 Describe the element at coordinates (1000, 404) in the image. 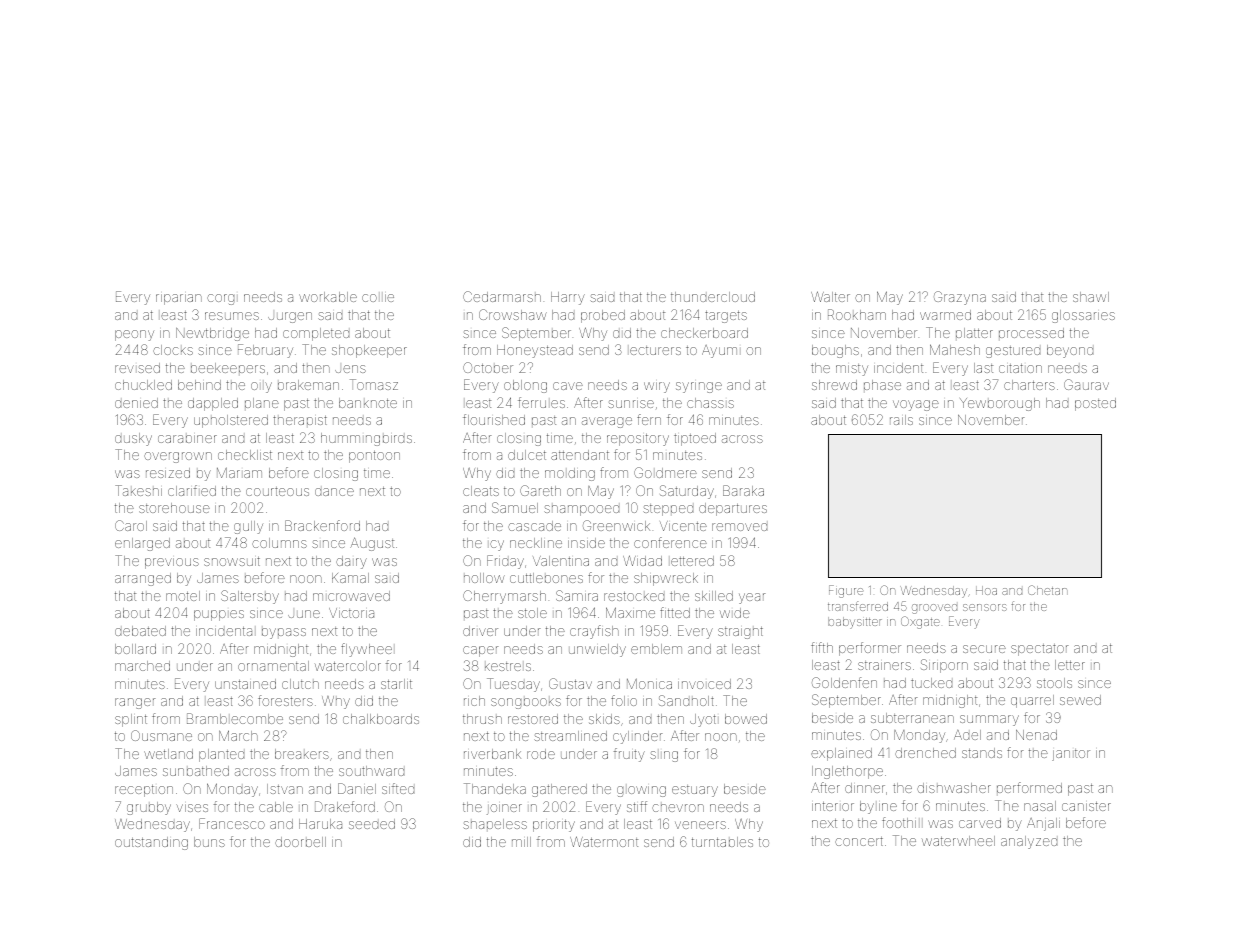

I see `Yewborough` at that location.
